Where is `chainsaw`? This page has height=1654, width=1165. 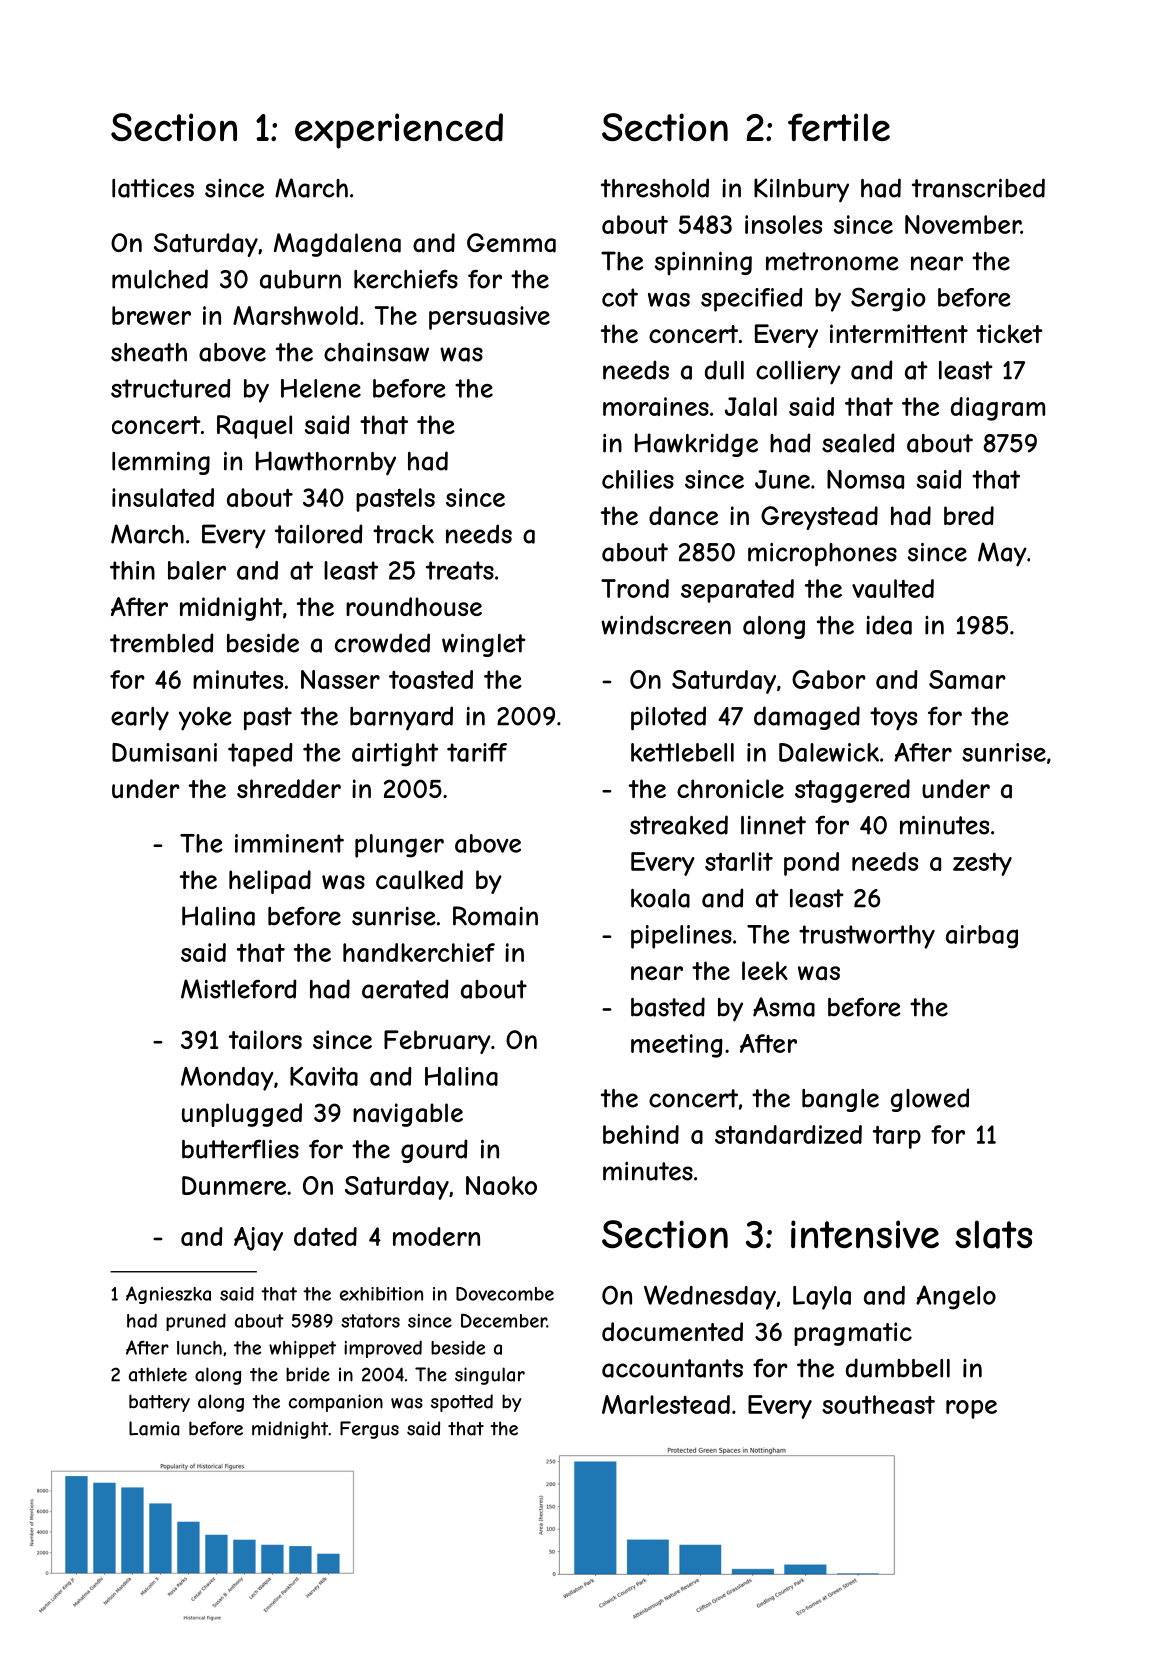 chainsaw is located at coordinates (376, 352).
